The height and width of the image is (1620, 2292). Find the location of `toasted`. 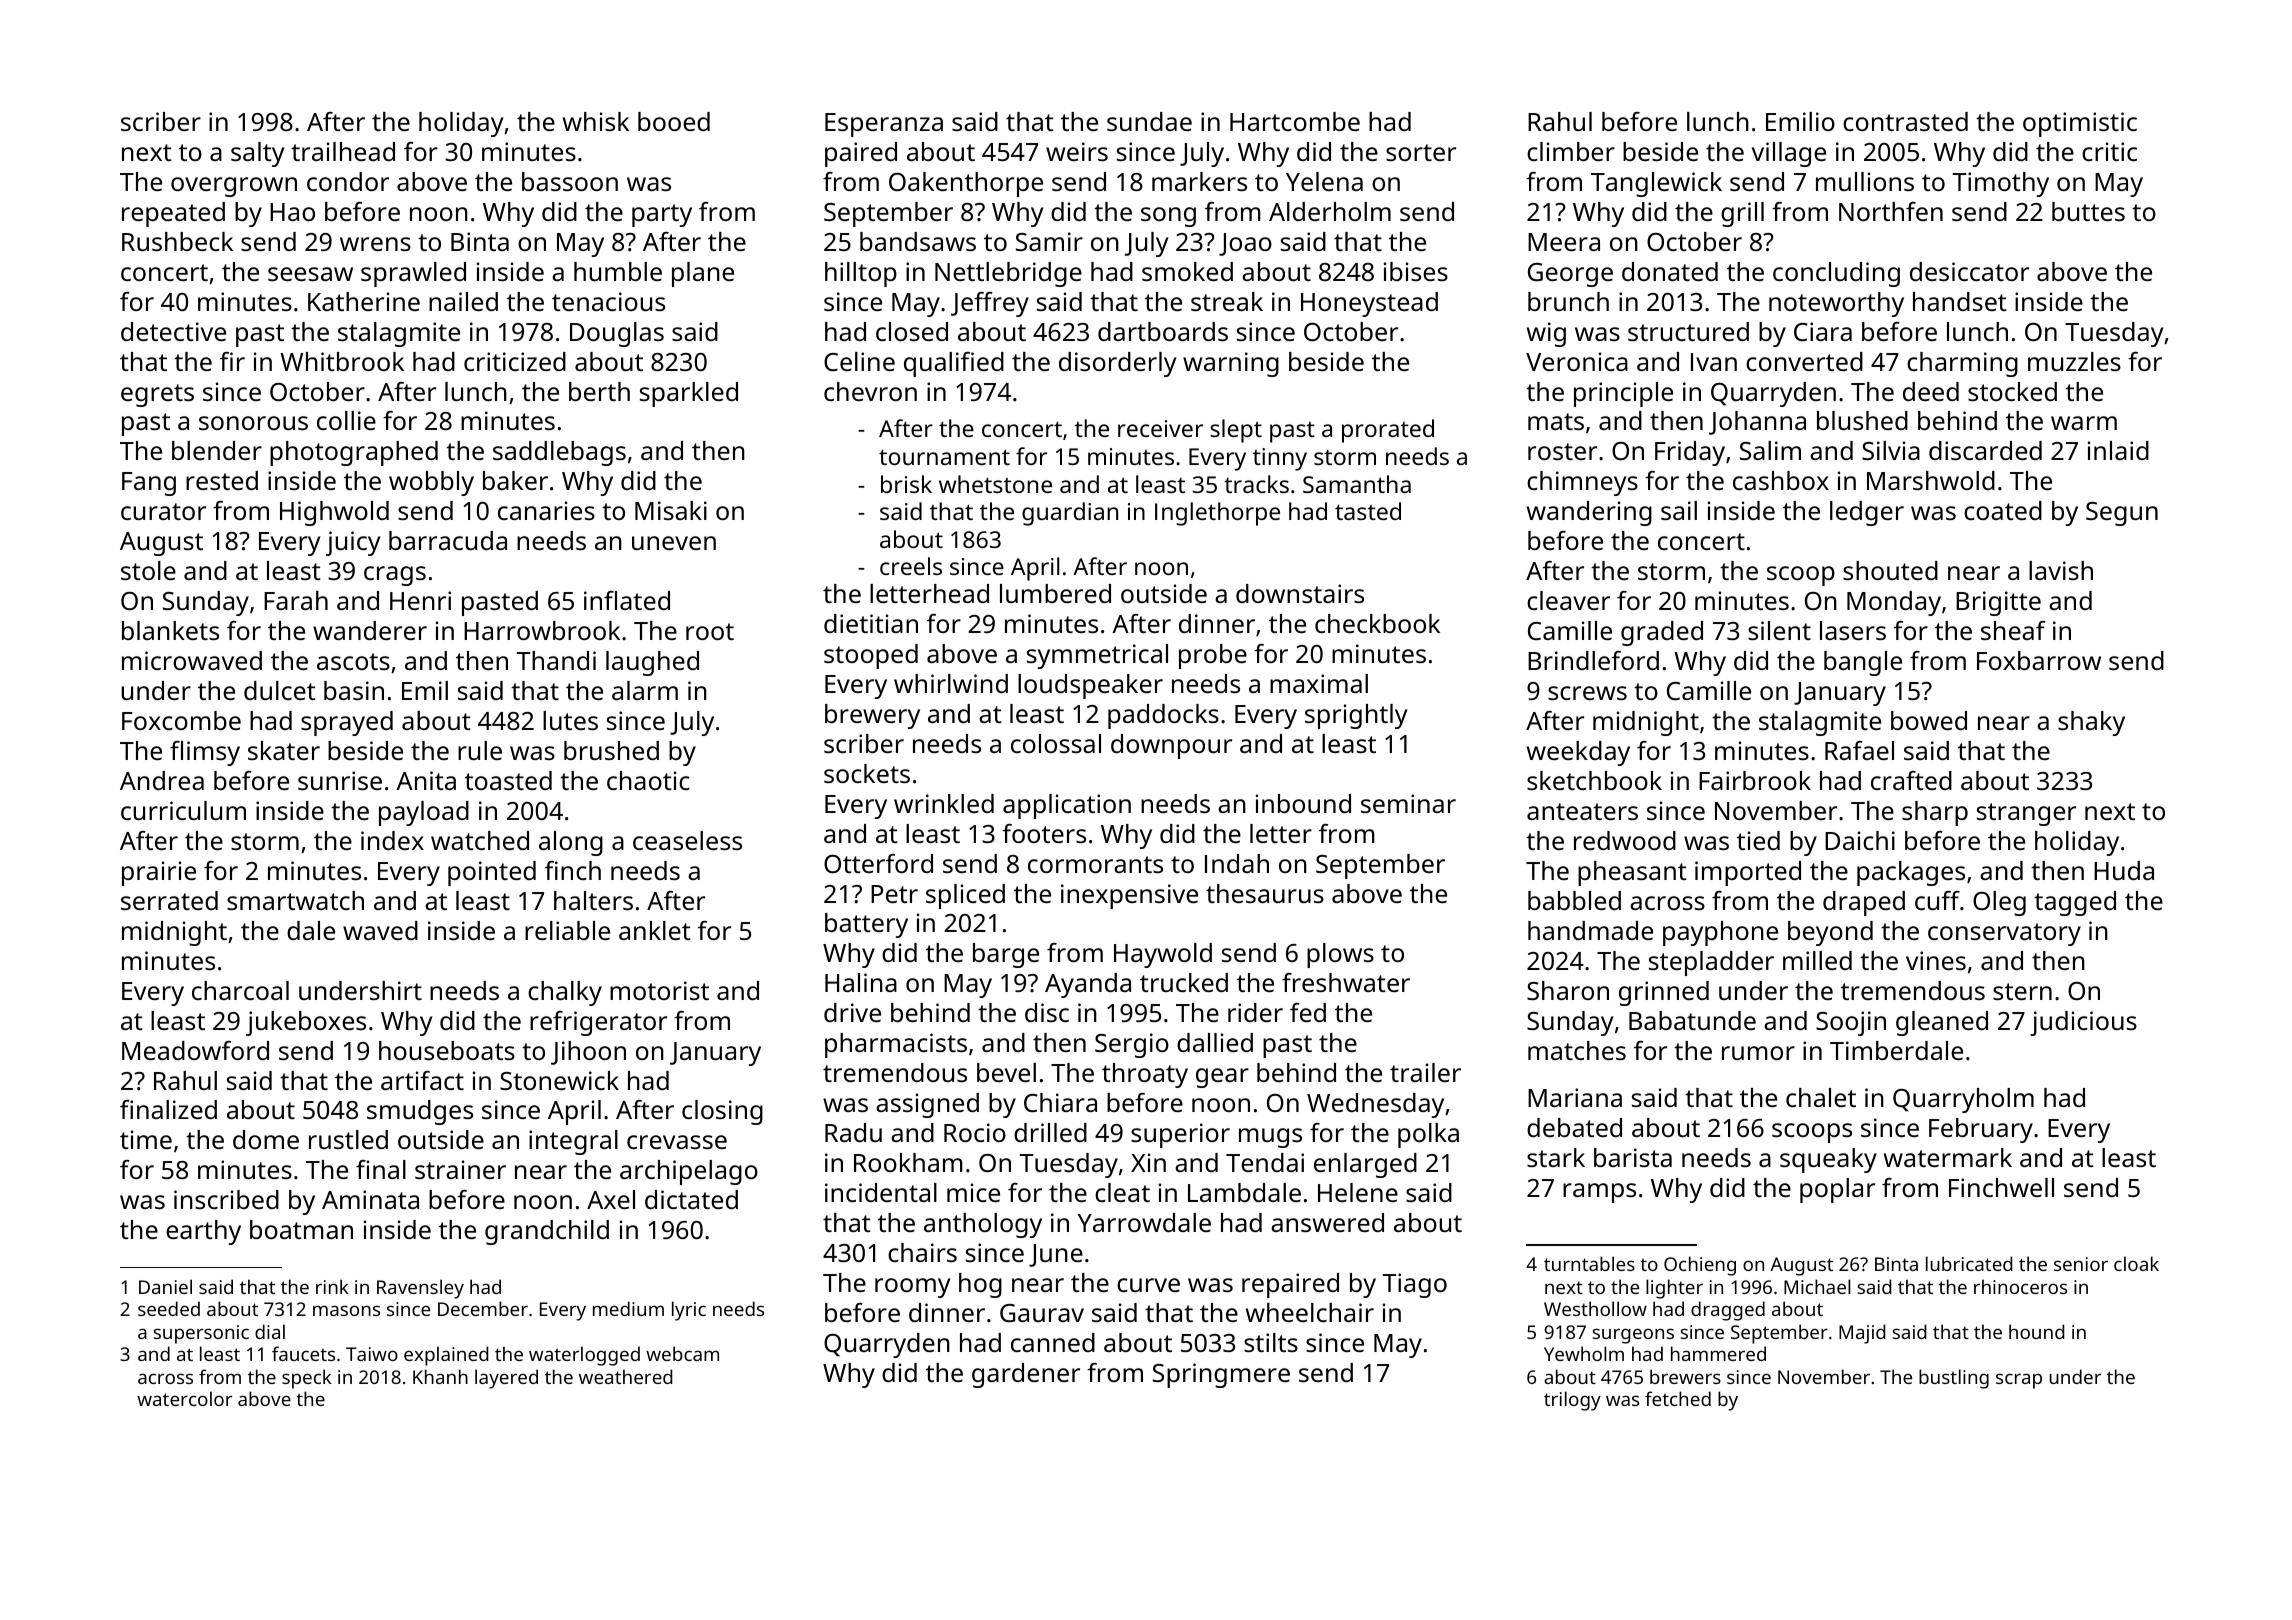

toasted is located at coordinates (508, 780).
